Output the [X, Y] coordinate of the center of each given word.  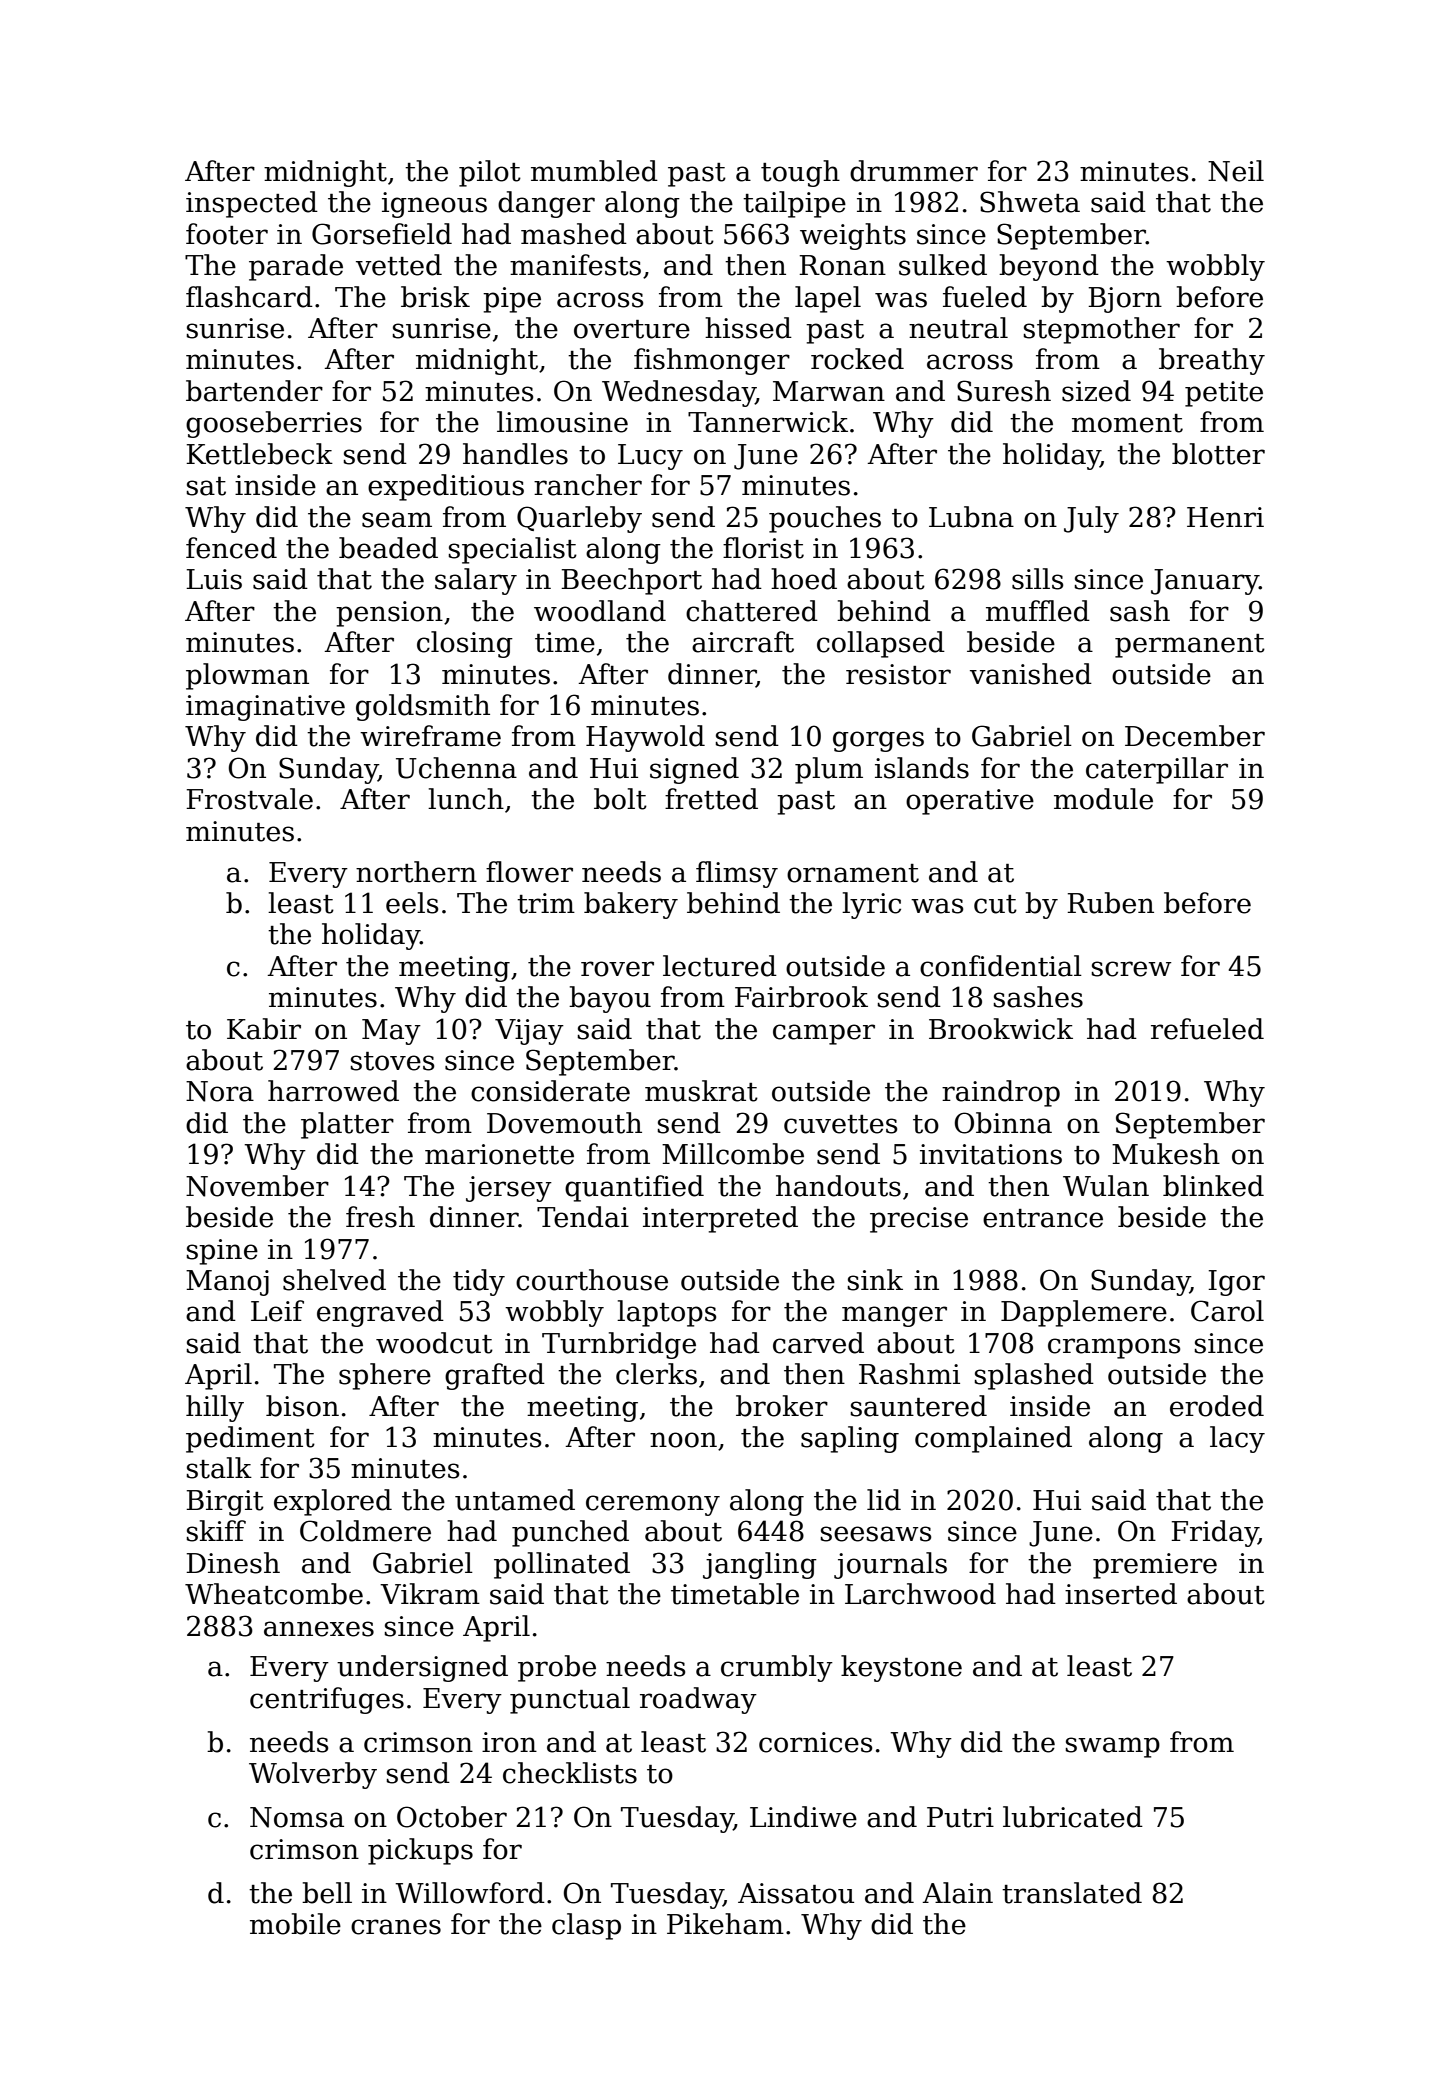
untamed [515, 1500]
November [257, 1186]
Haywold [645, 738]
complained [993, 1439]
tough [800, 173]
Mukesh [1166, 1154]
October [452, 1817]
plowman [247, 676]
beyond [1049, 267]
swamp [1112, 1747]
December [1195, 736]
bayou [610, 999]
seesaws [876, 1534]
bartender [254, 391]
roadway [698, 1700]
